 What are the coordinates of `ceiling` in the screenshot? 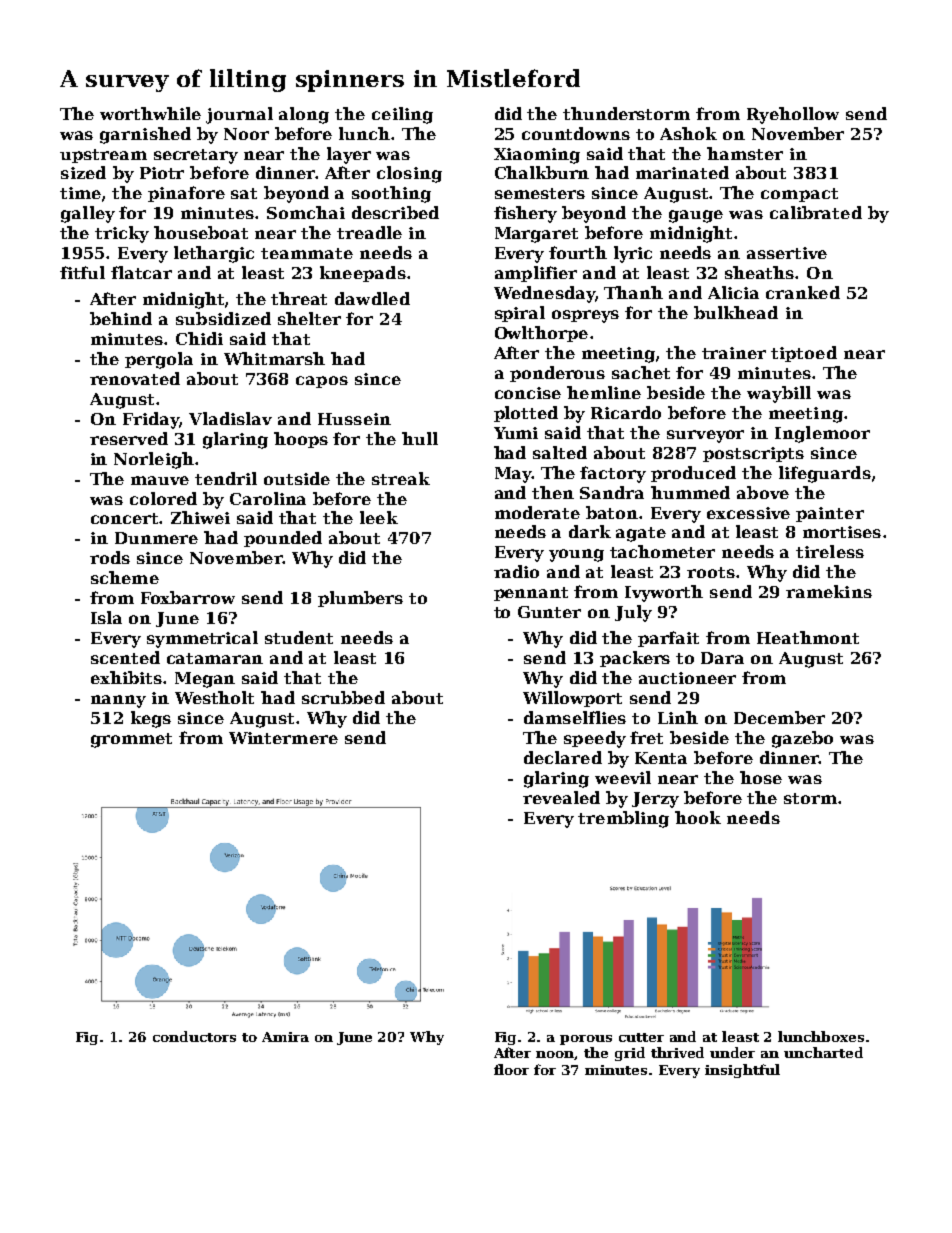 It's located at (402, 115).
